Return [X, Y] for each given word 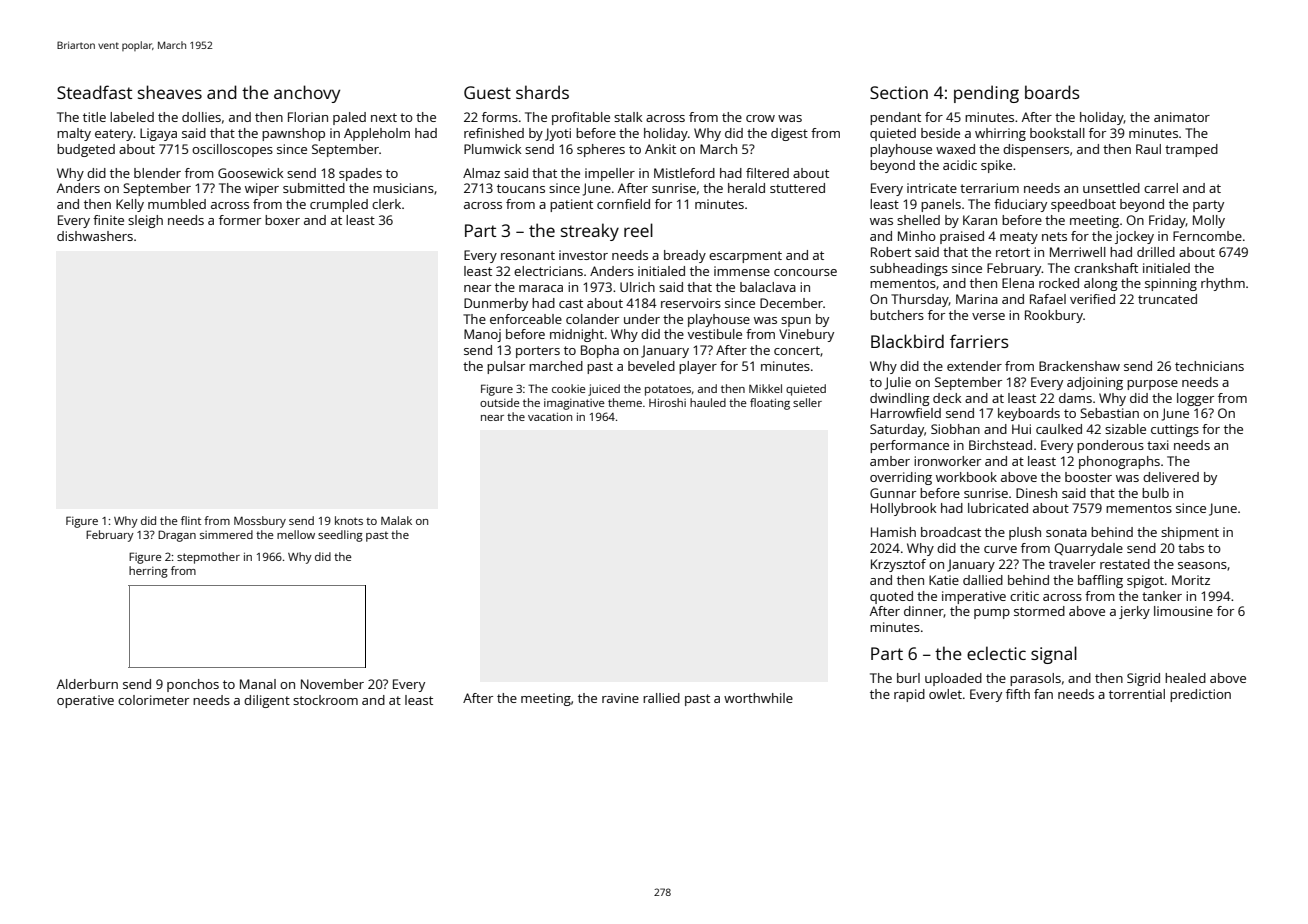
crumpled [339, 205]
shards [542, 92]
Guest [487, 92]
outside [500, 402]
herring [148, 572]
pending [986, 94]
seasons [1202, 565]
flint [191, 520]
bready [685, 256]
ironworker [947, 461]
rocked [1059, 283]
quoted [891, 597]
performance [909, 446]
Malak [396, 520]
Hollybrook [903, 509]
